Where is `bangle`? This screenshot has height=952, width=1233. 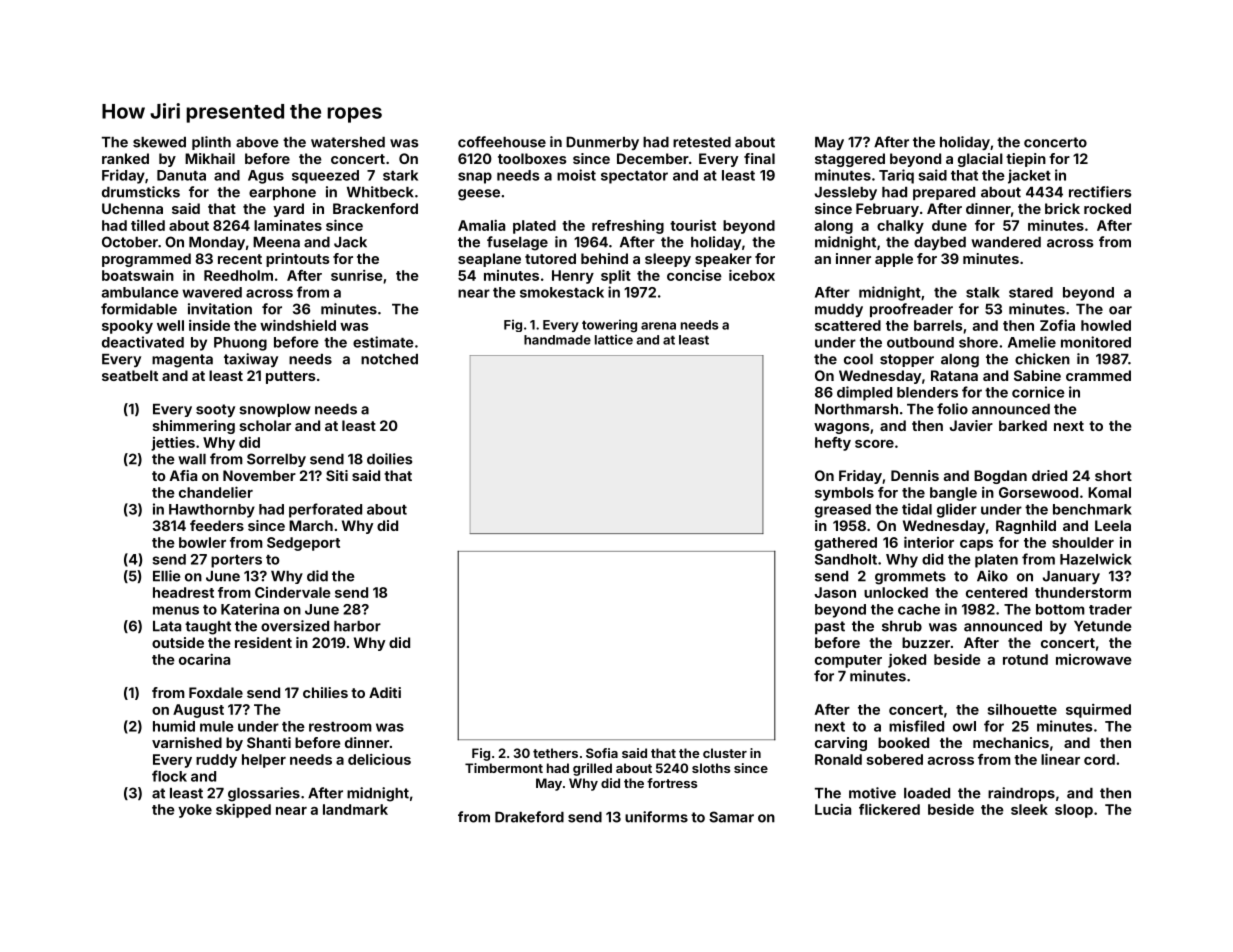
bangle is located at coordinates (953, 494).
